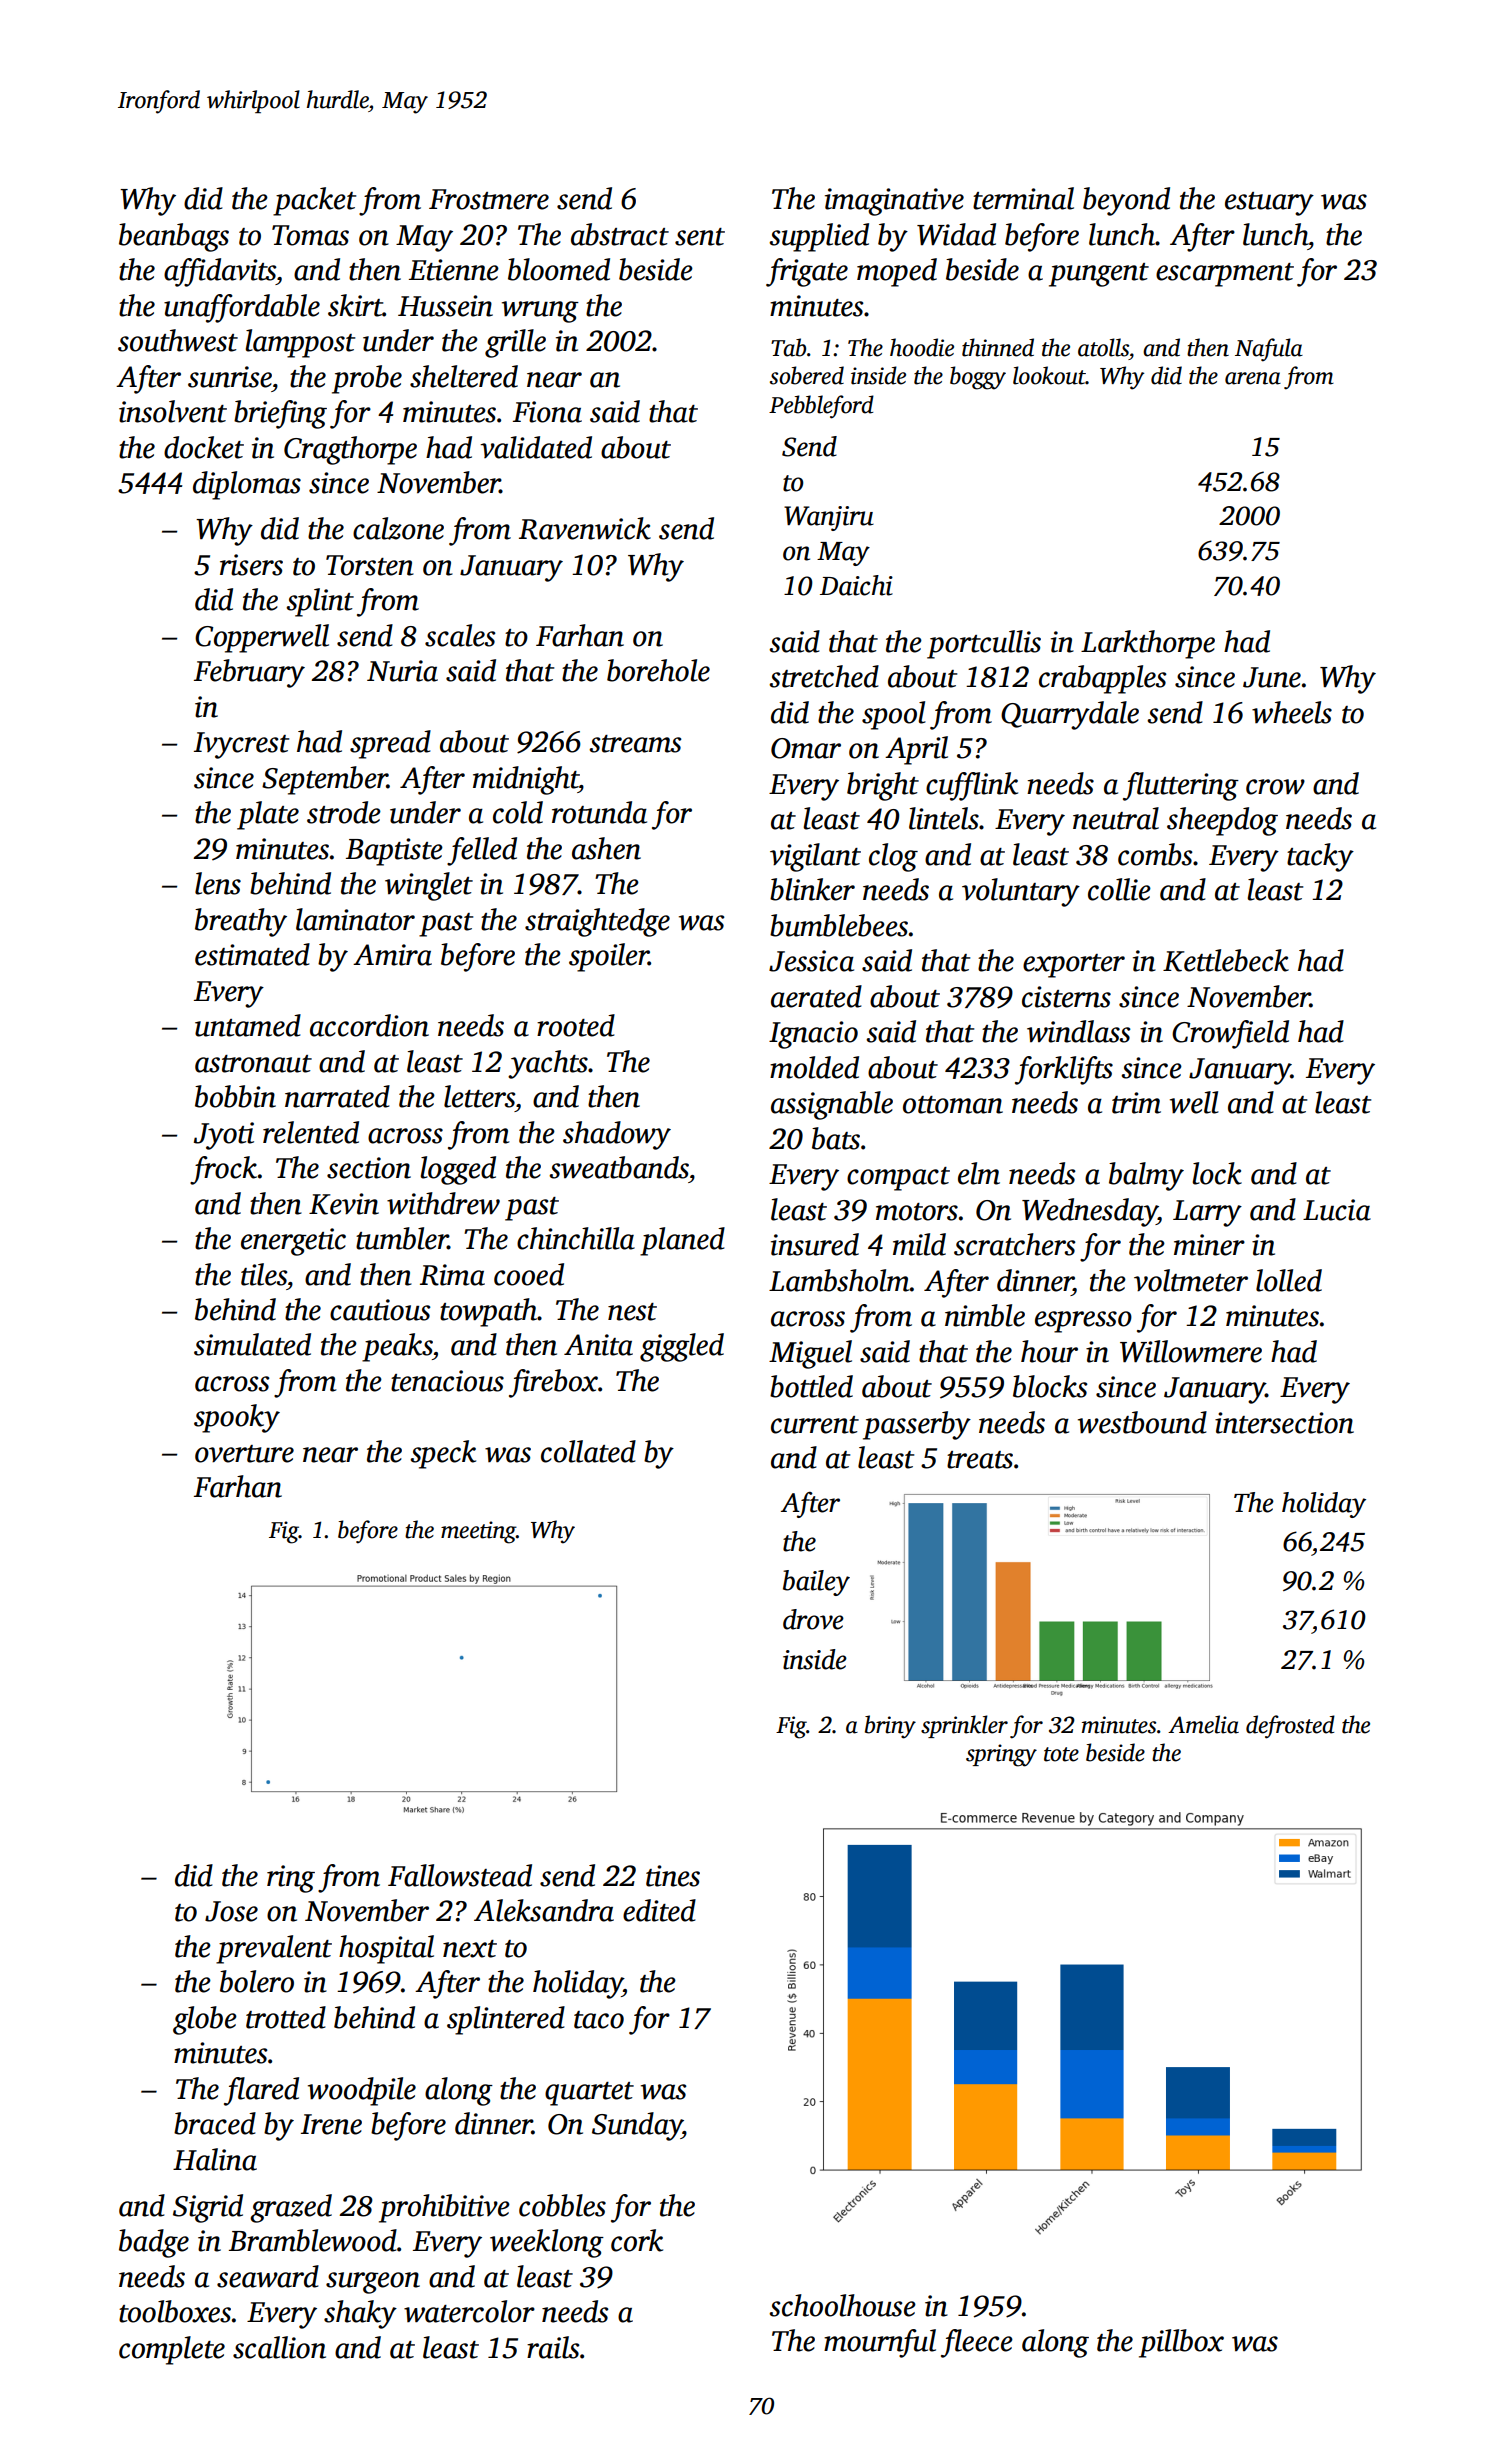 The width and height of the document is (1496, 2464). Describe the element at coordinates (268, 2276) in the document. I see `seaward` at that location.
